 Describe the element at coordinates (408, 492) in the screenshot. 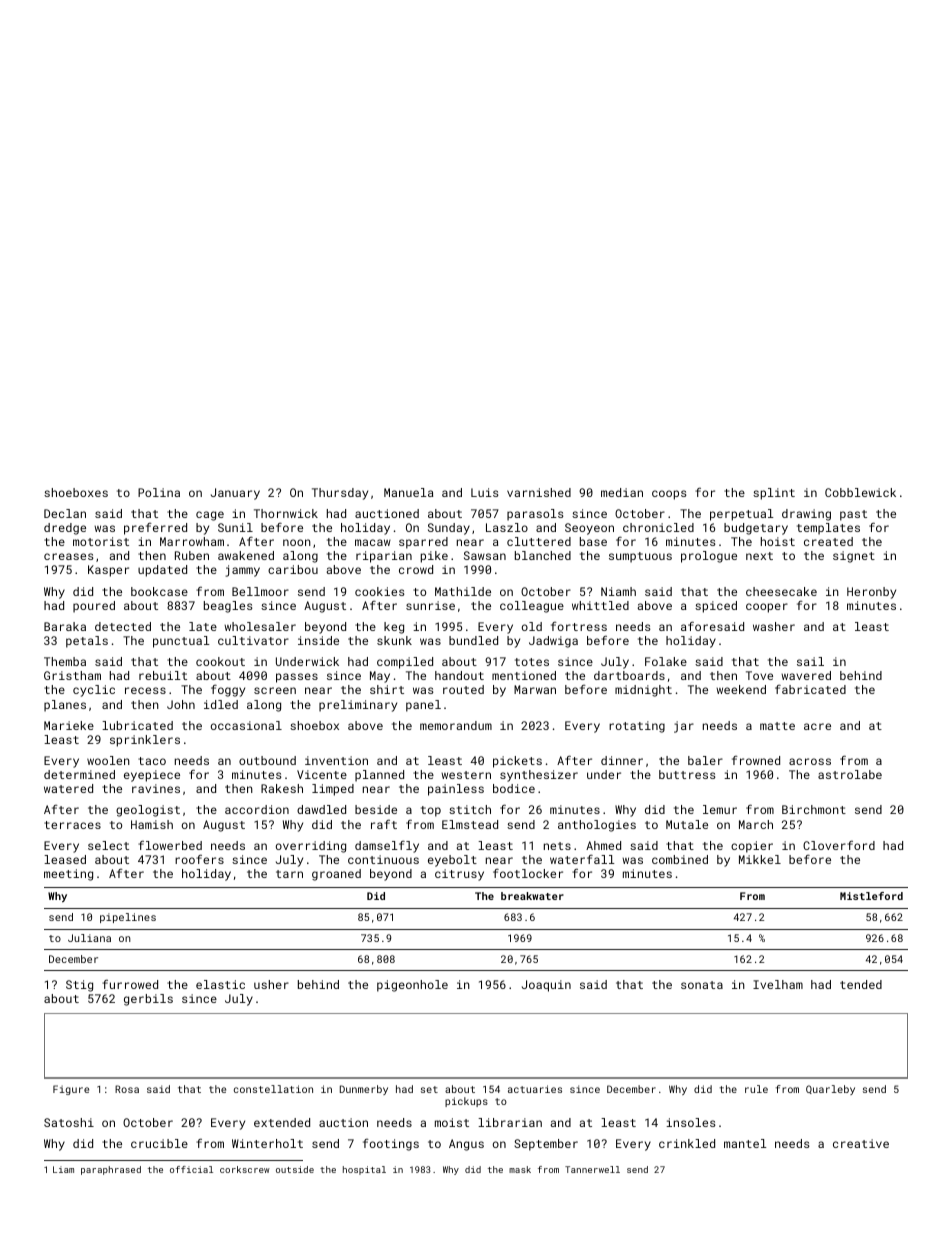

I see `Manuela` at that location.
